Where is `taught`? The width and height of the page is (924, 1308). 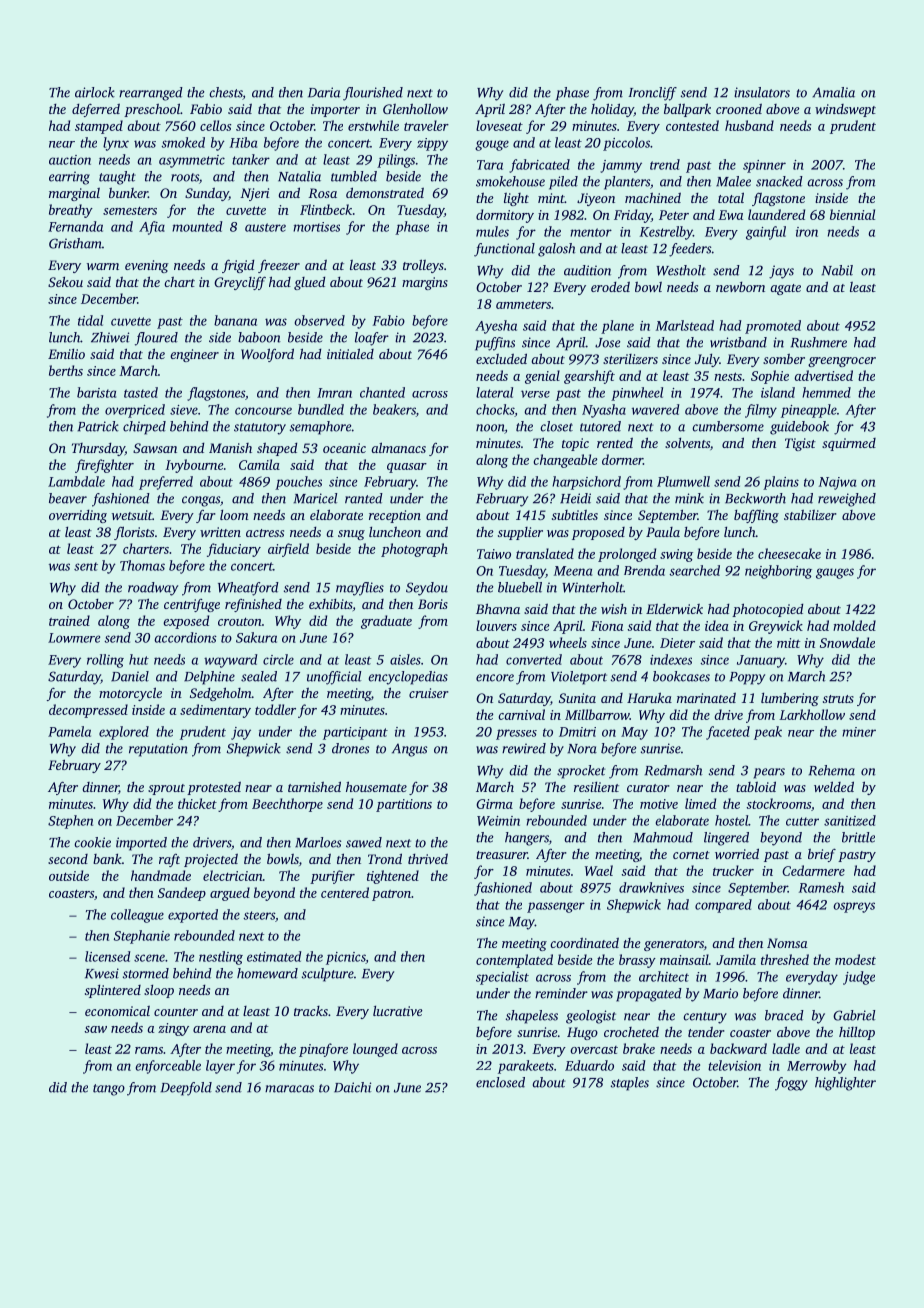
taught is located at coordinates (117, 178).
